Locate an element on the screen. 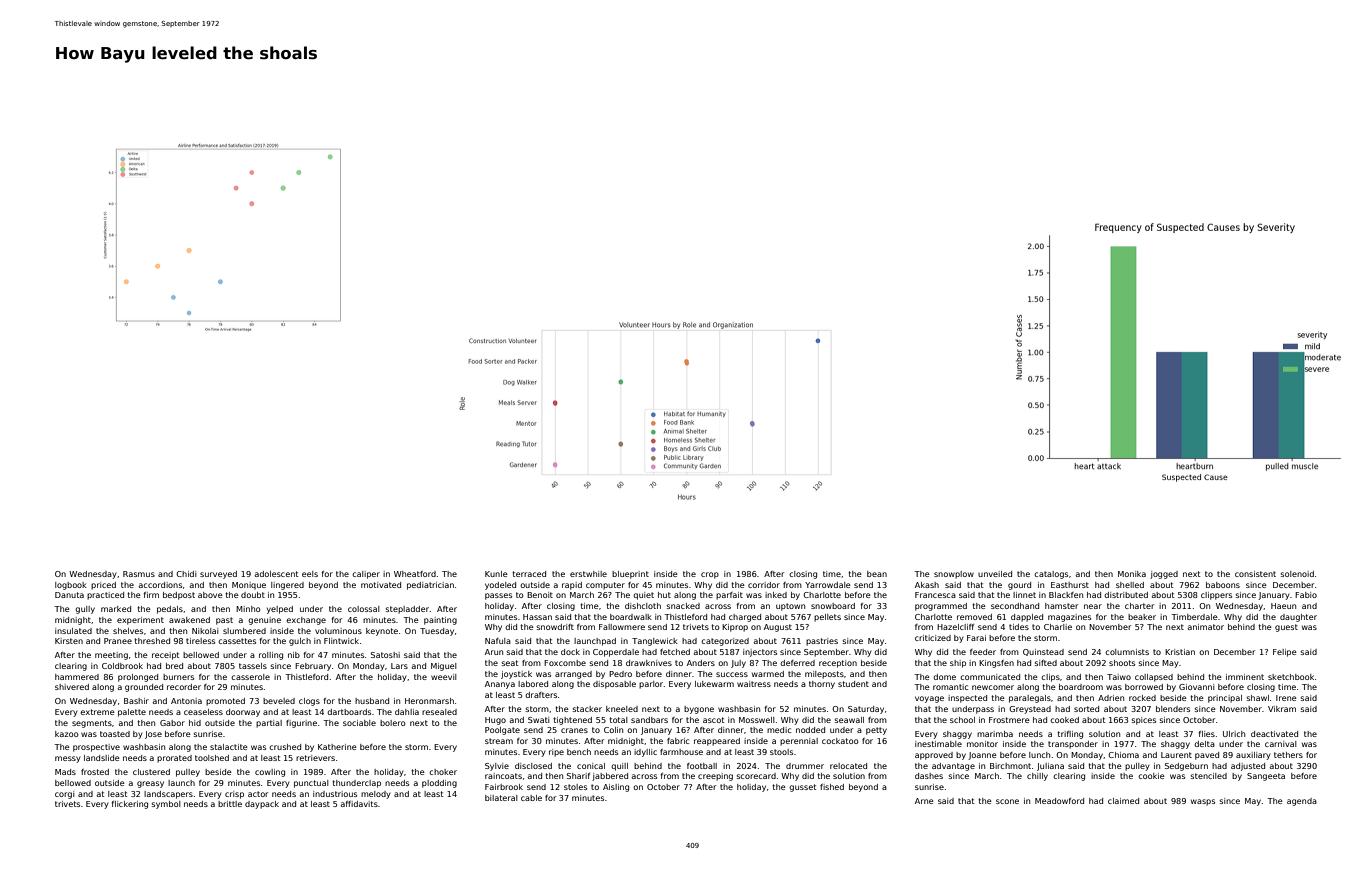 The width and height of the screenshot is (1372, 887). Fallowmere is located at coordinates (622, 627).
